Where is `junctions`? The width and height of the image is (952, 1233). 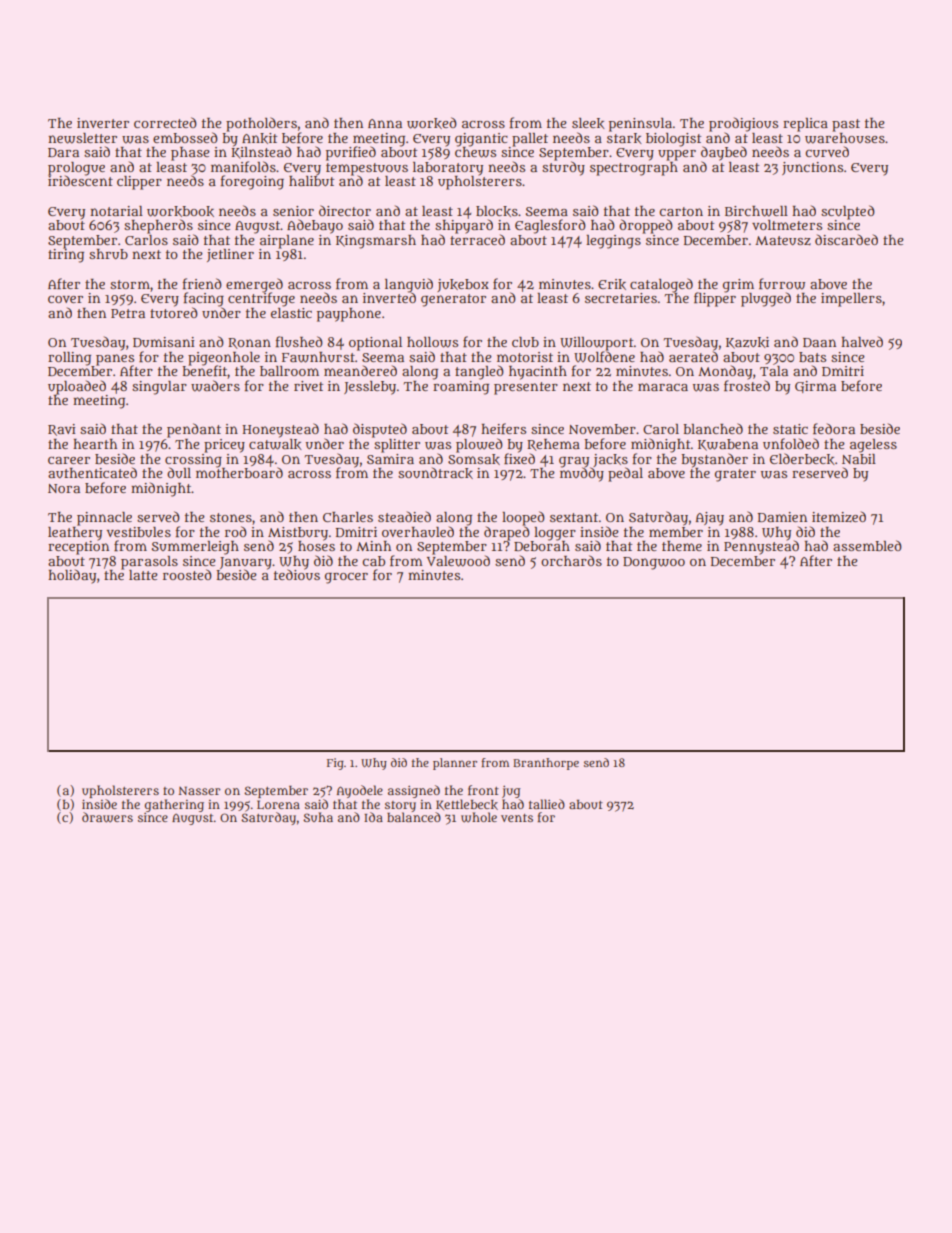 junctions is located at coordinates (812, 168).
